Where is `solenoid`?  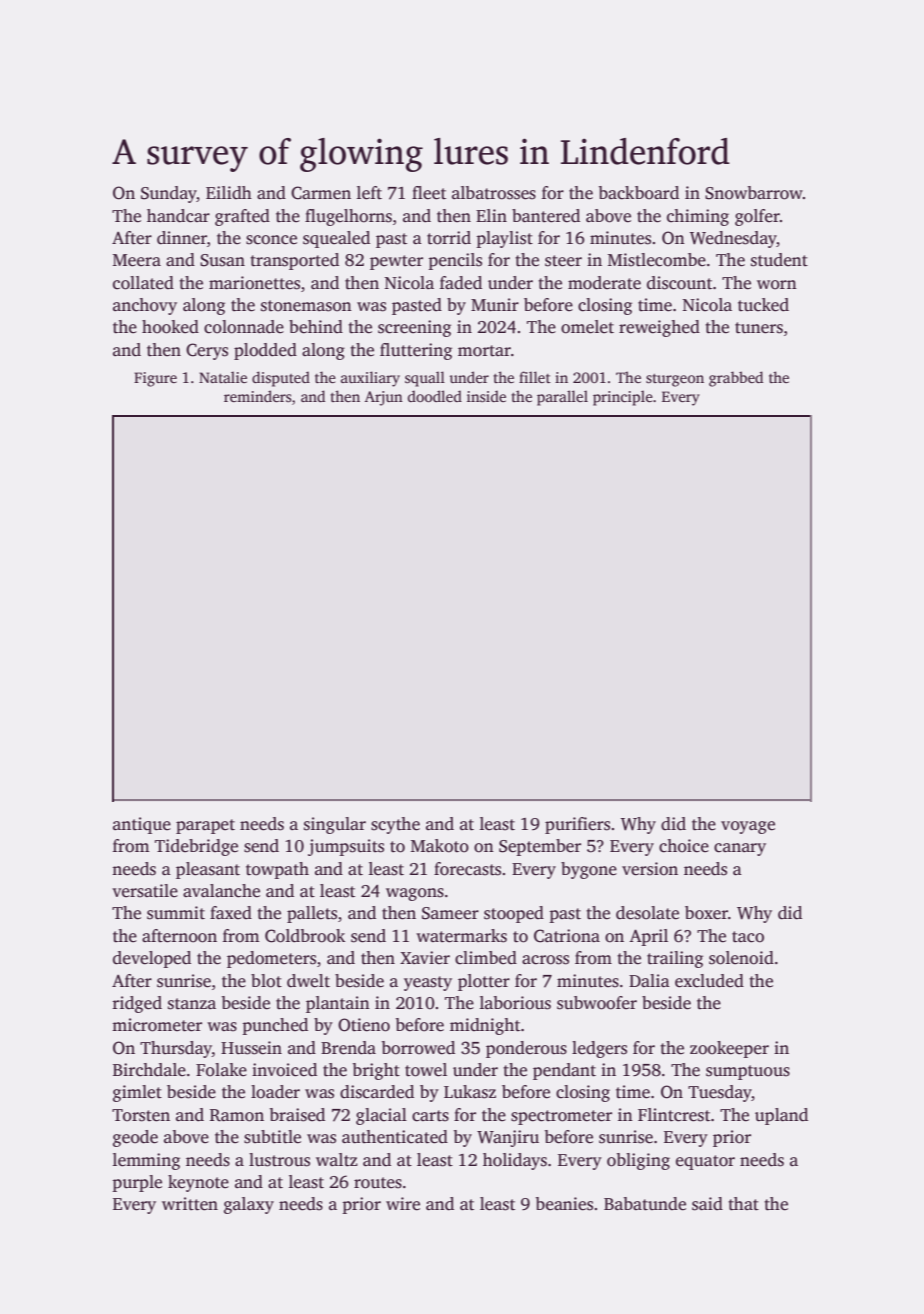 solenoid is located at coordinates (741, 958).
